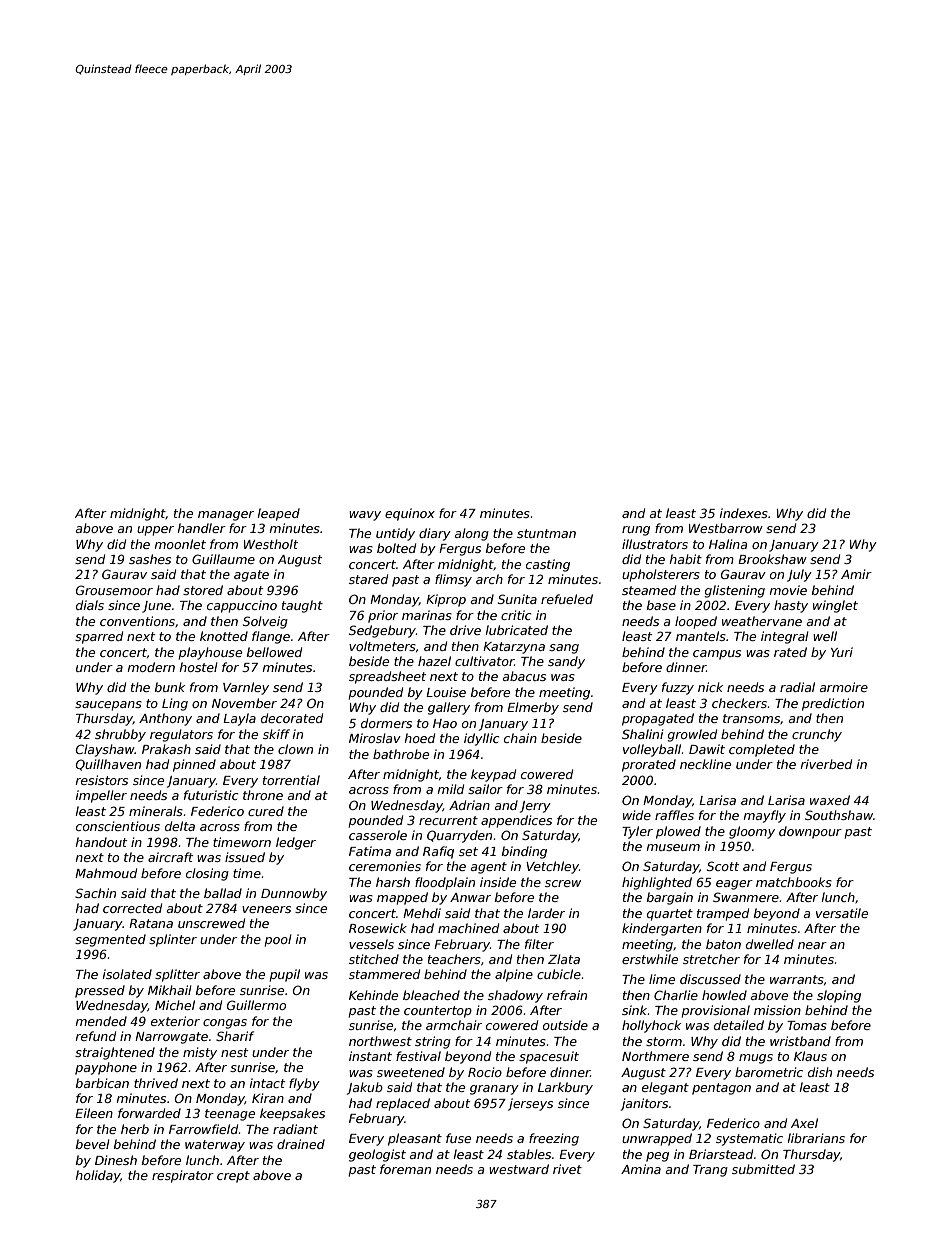 The width and height of the page is (952, 1233). I want to click on fuzzy, so click(678, 688).
